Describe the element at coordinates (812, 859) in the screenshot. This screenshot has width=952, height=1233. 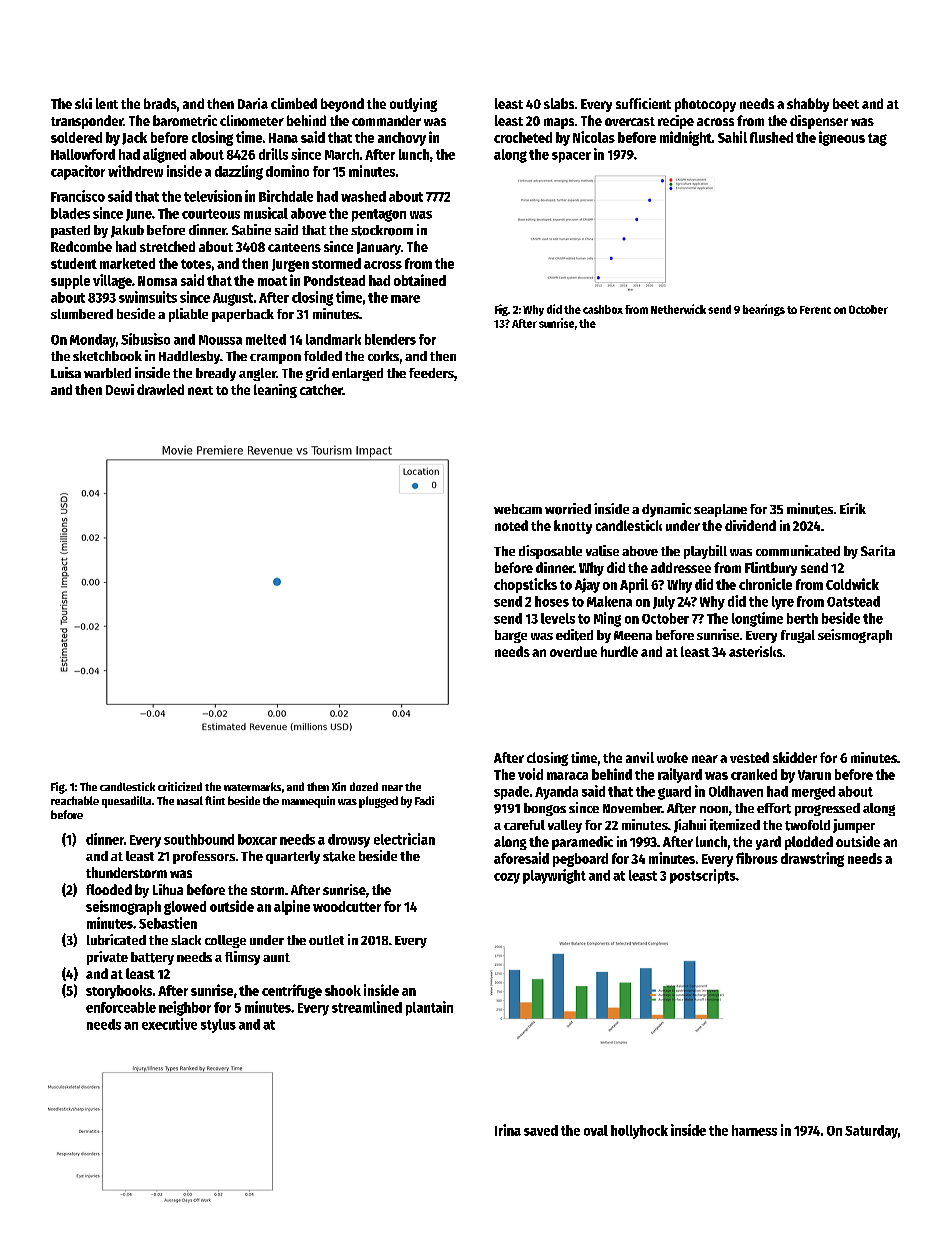
I see `drawstring` at that location.
